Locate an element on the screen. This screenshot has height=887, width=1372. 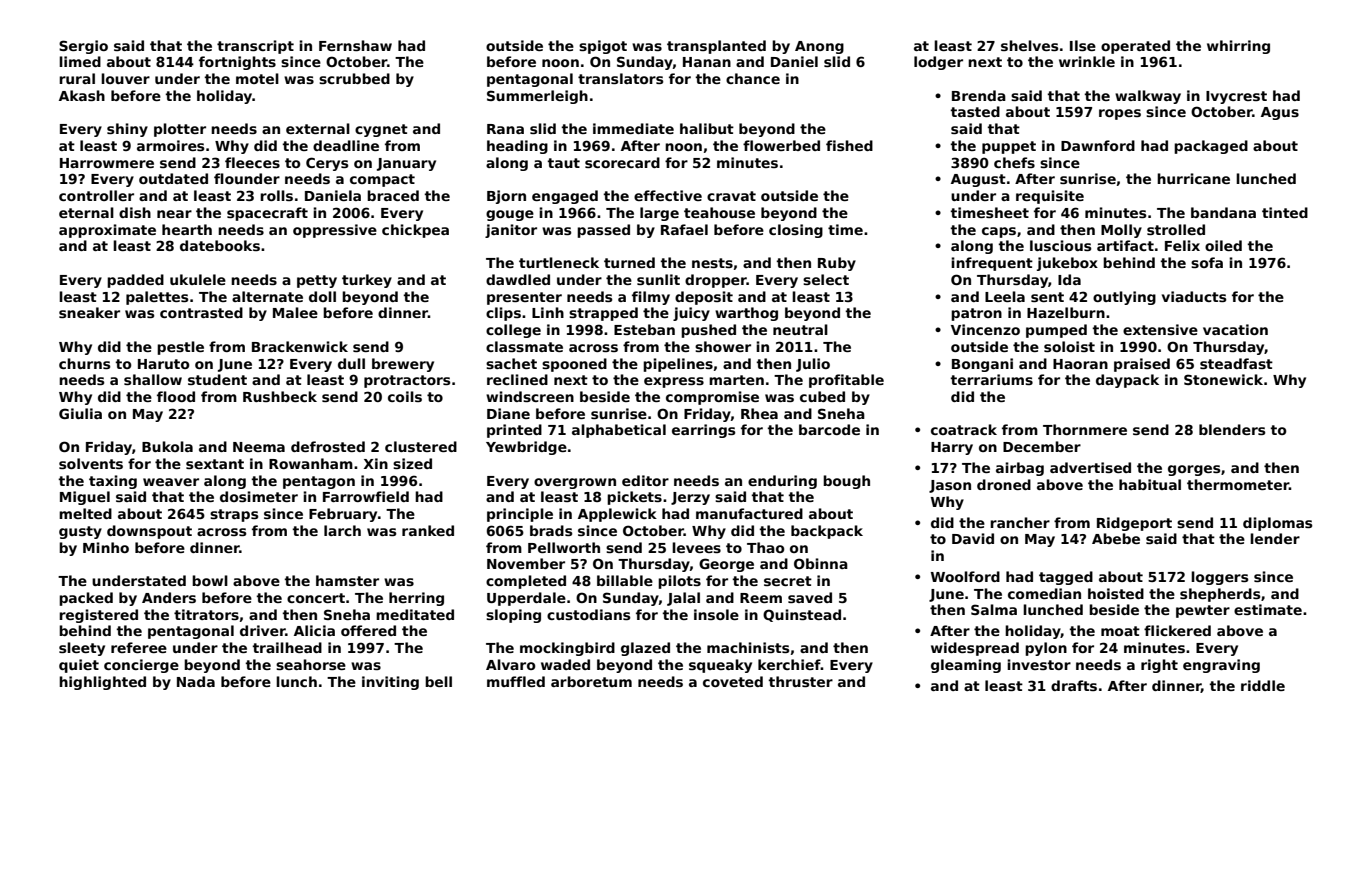
daypack is located at coordinates (1127, 381).
